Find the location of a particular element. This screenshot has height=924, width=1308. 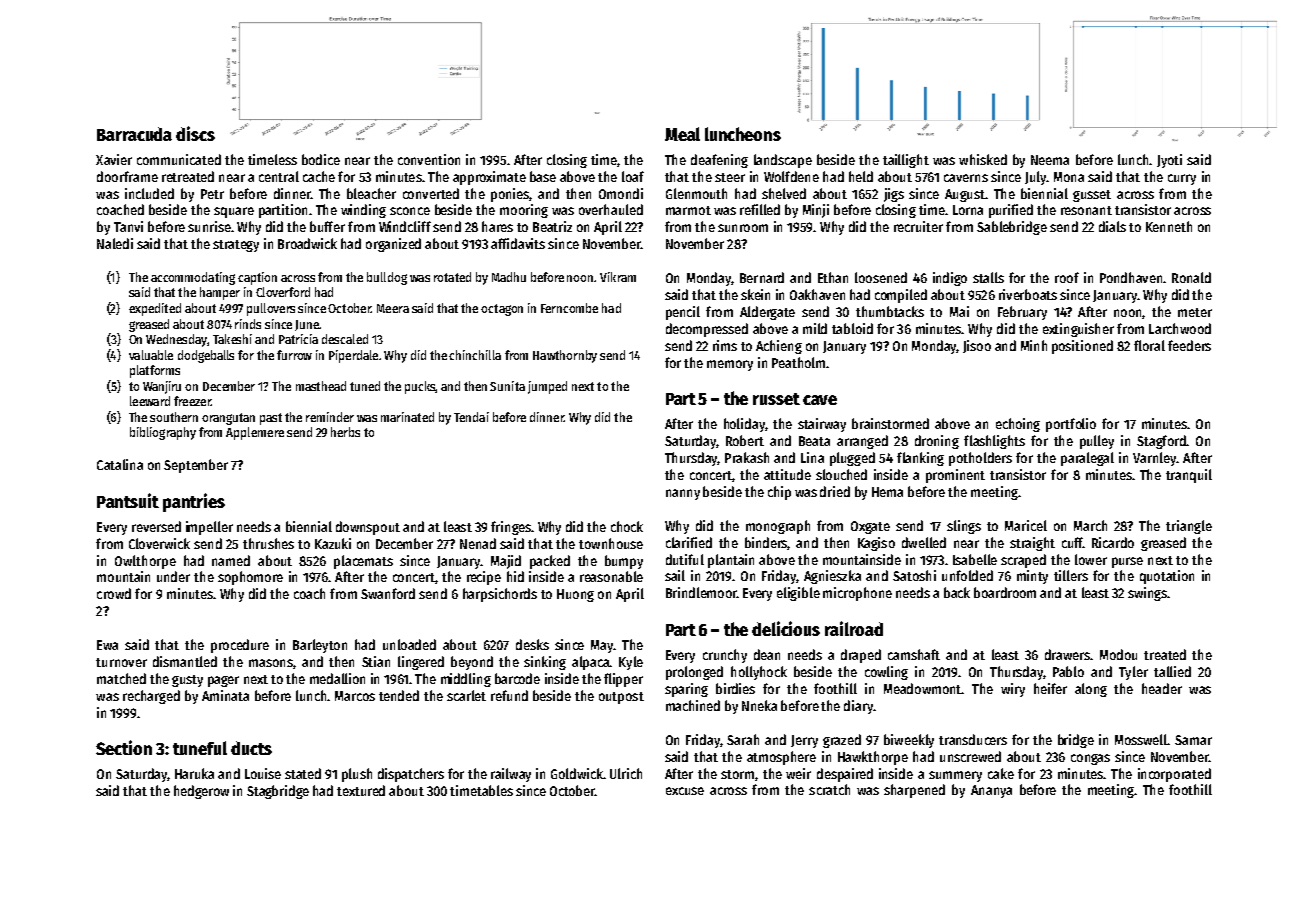

valuable is located at coordinates (151, 355).
